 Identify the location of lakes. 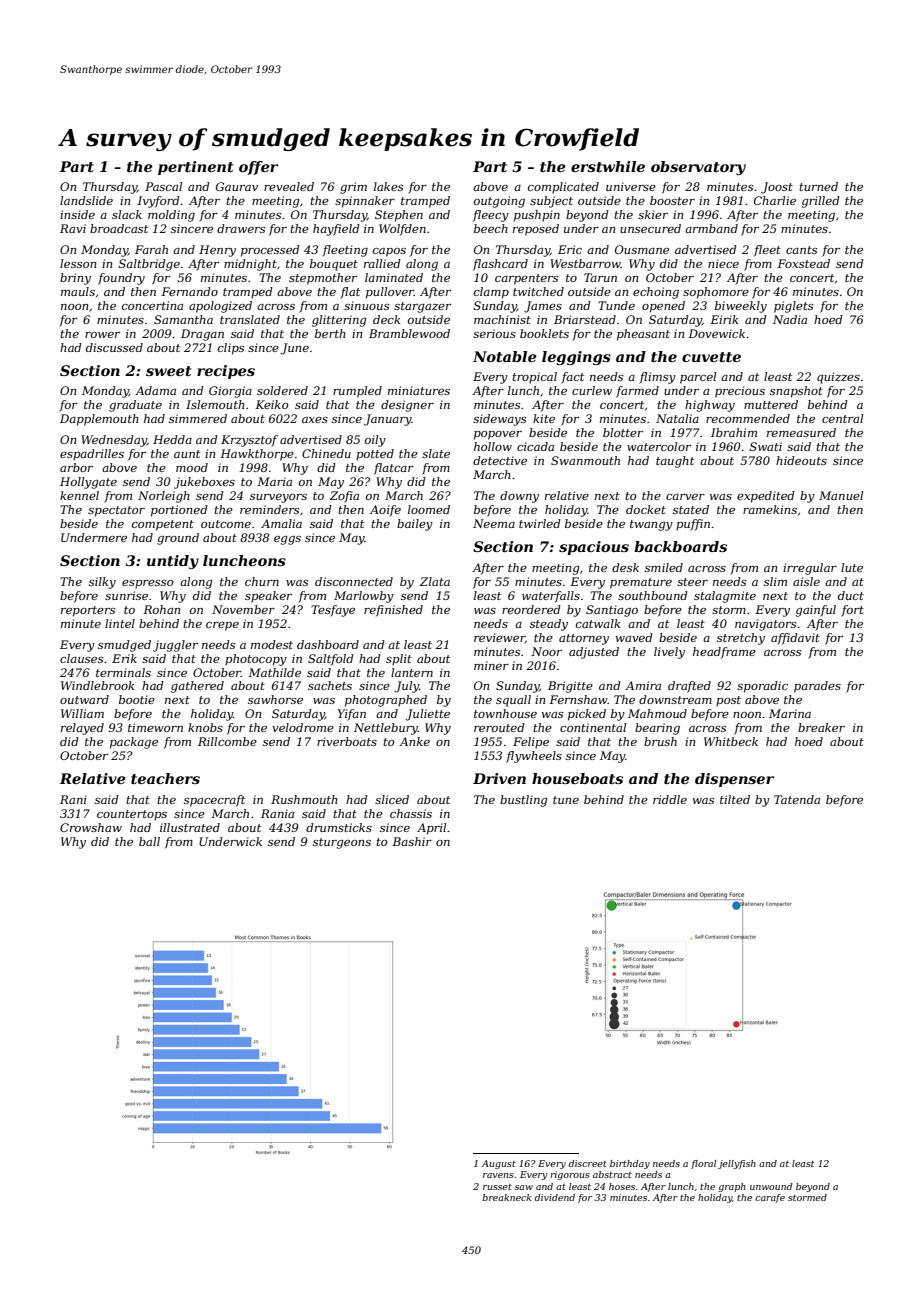
(388, 186).
